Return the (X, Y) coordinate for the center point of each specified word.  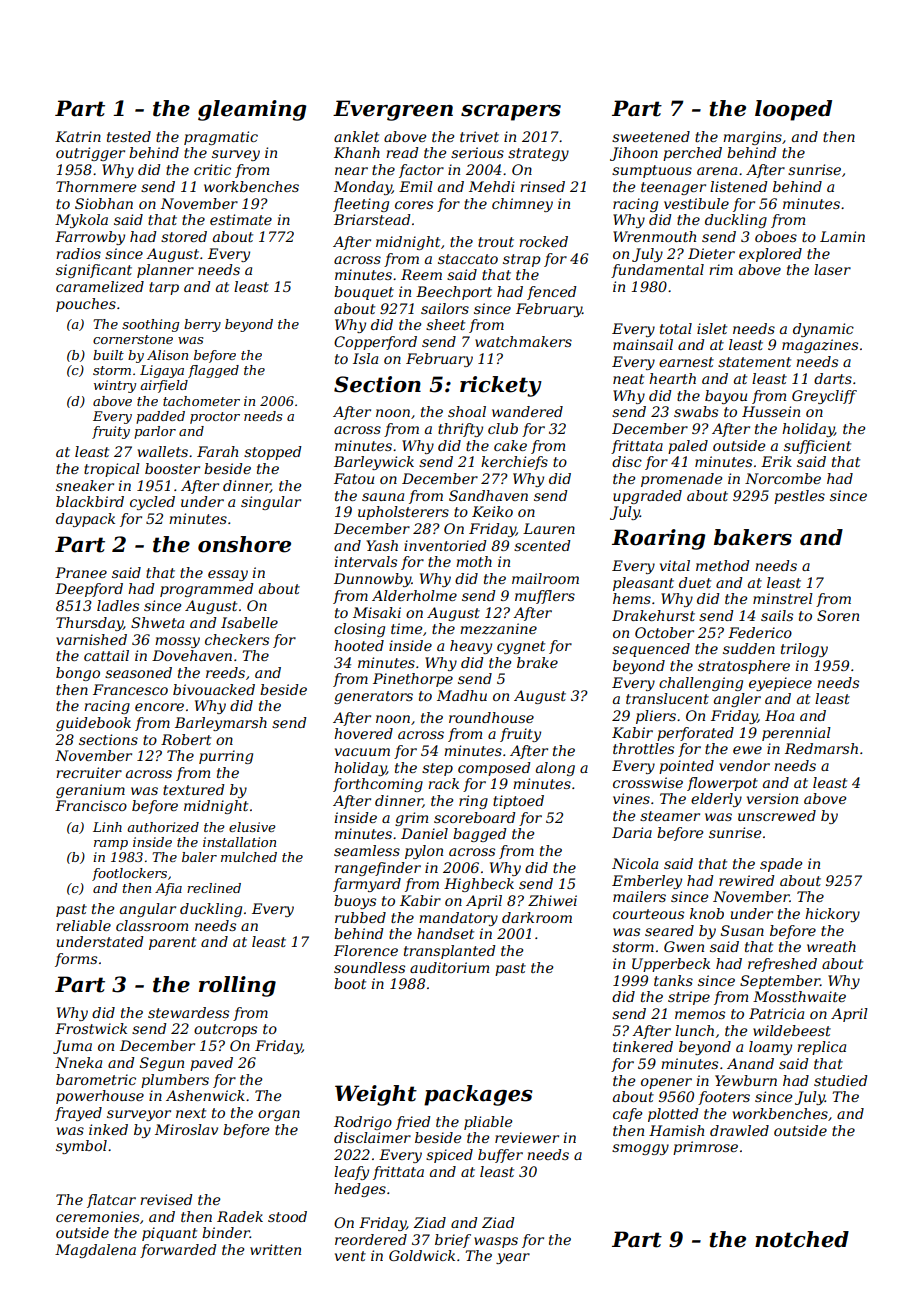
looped (793, 110)
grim (411, 819)
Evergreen (393, 110)
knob (707, 913)
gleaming (252, 110)
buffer (500, 1156)
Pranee (81, 572)
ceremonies (97, 1216)
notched (802, 1239)
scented (542, 545)
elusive (252, 827)
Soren (838, 615)
